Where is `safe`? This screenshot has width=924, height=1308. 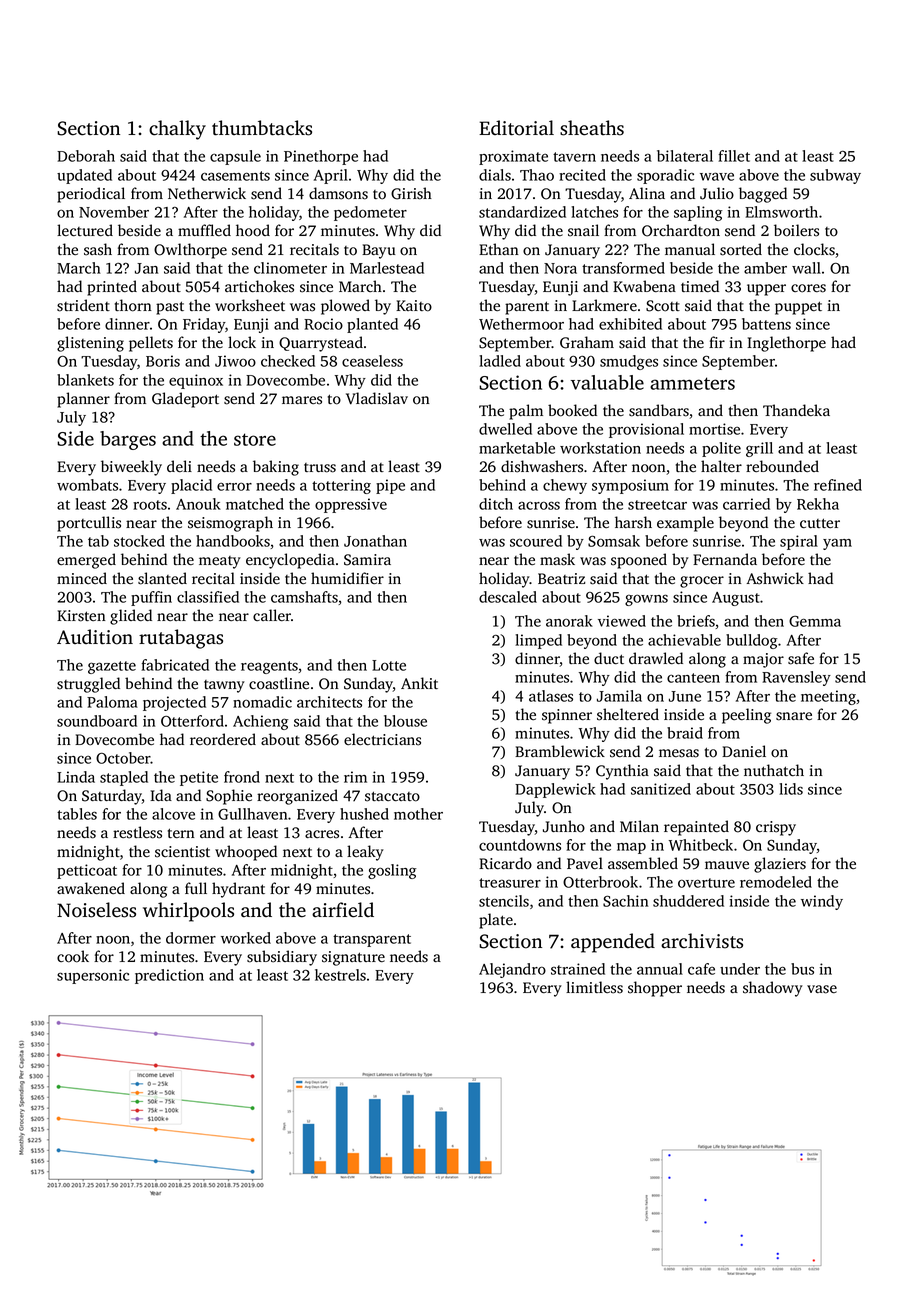 safe is located at coordinates (801, 658).
